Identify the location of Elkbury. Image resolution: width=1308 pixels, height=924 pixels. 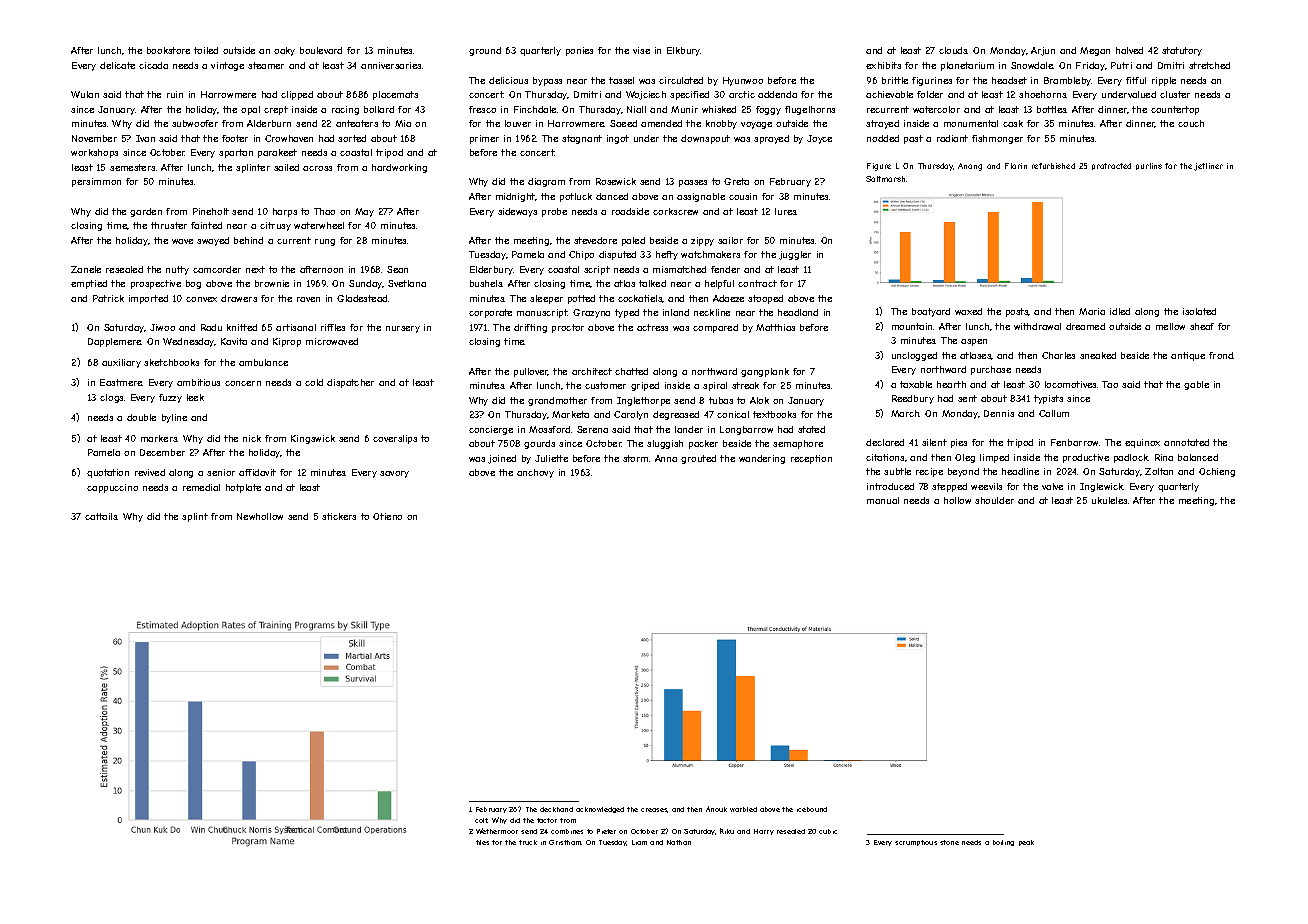
(684, 51).
